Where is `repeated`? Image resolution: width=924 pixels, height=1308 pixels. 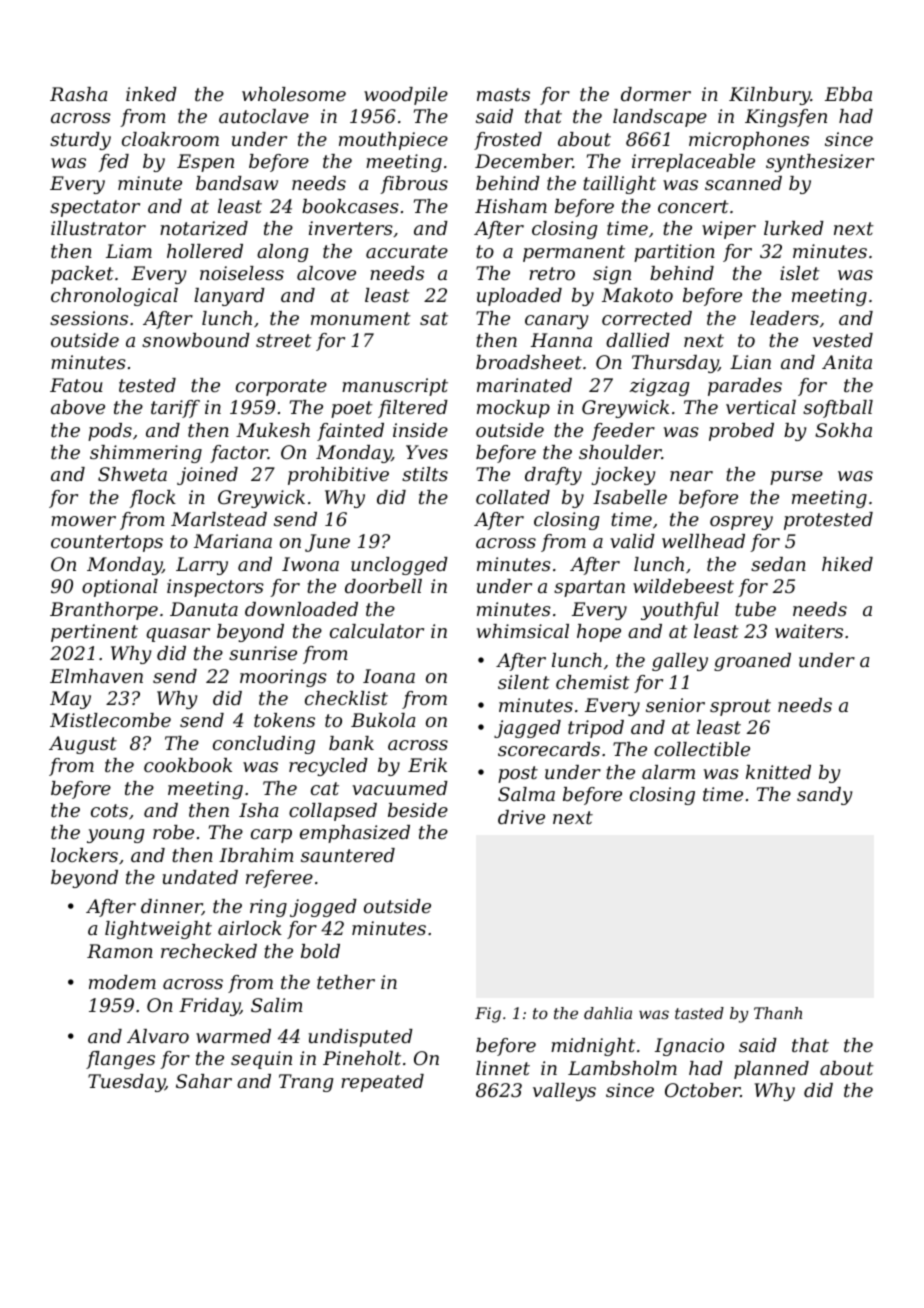
repeated is located at coordinates (382, 1083).
